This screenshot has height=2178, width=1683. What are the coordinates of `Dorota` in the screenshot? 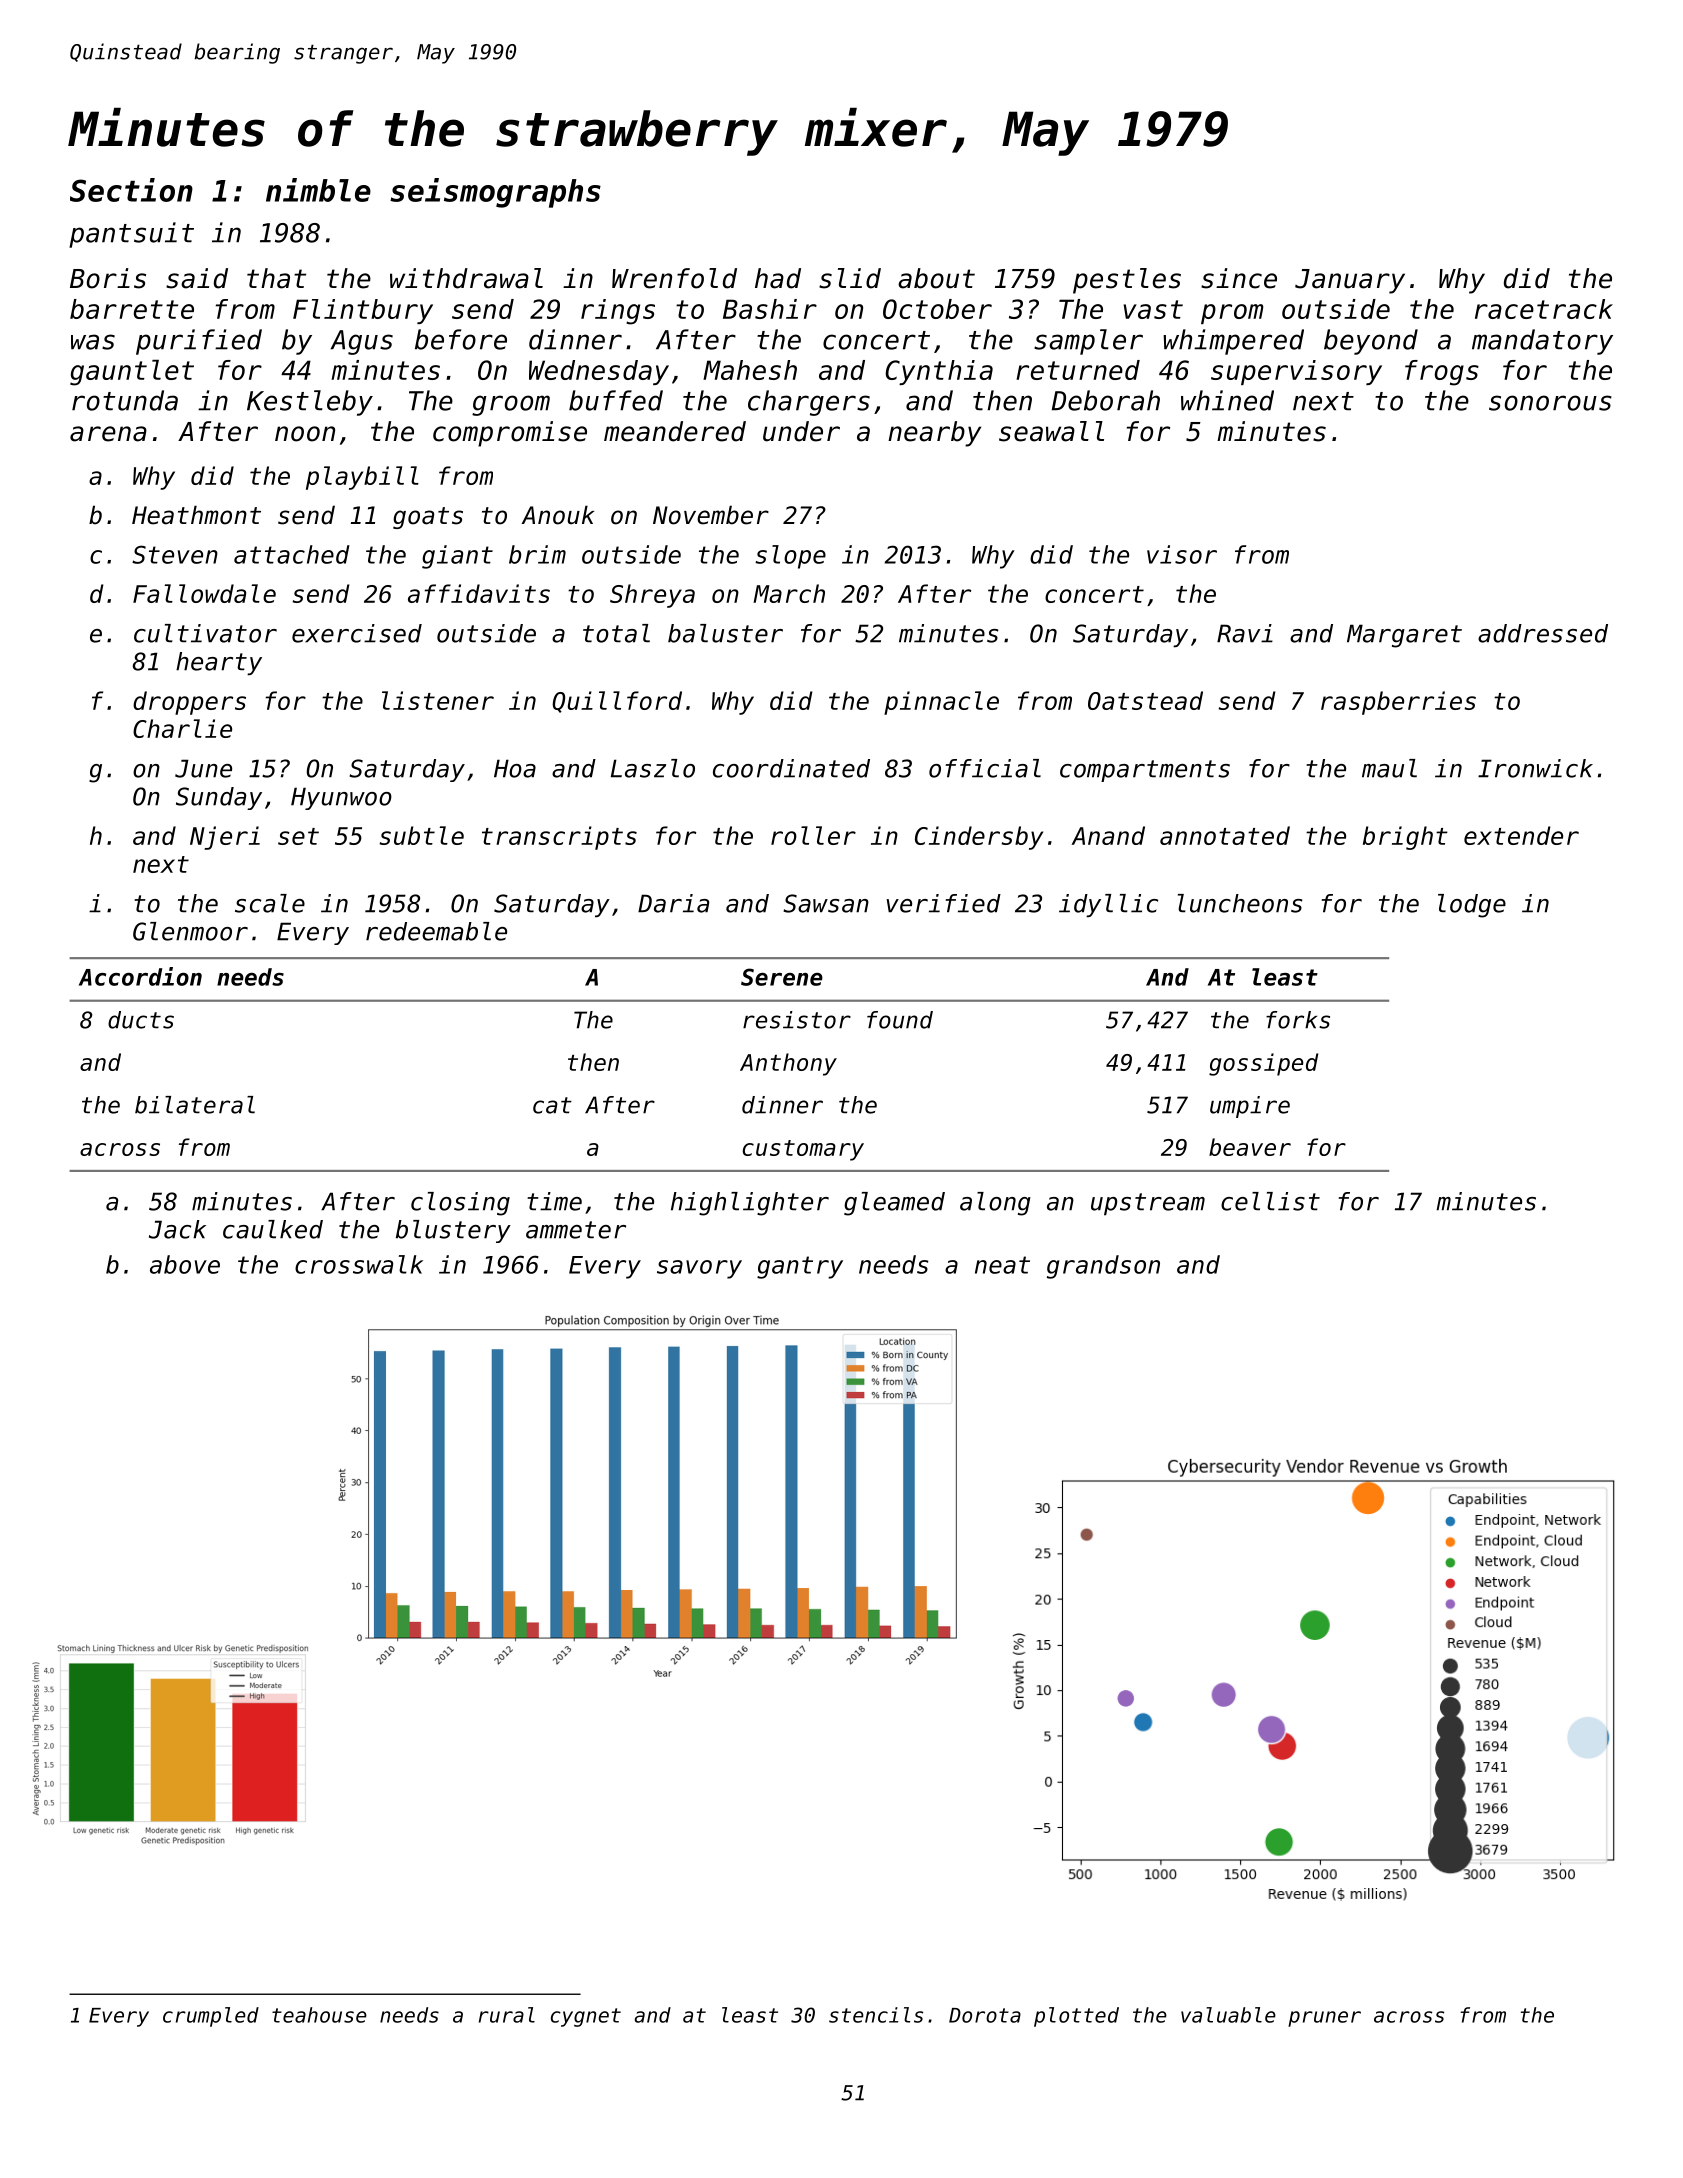 It's located at (985, 2015).
